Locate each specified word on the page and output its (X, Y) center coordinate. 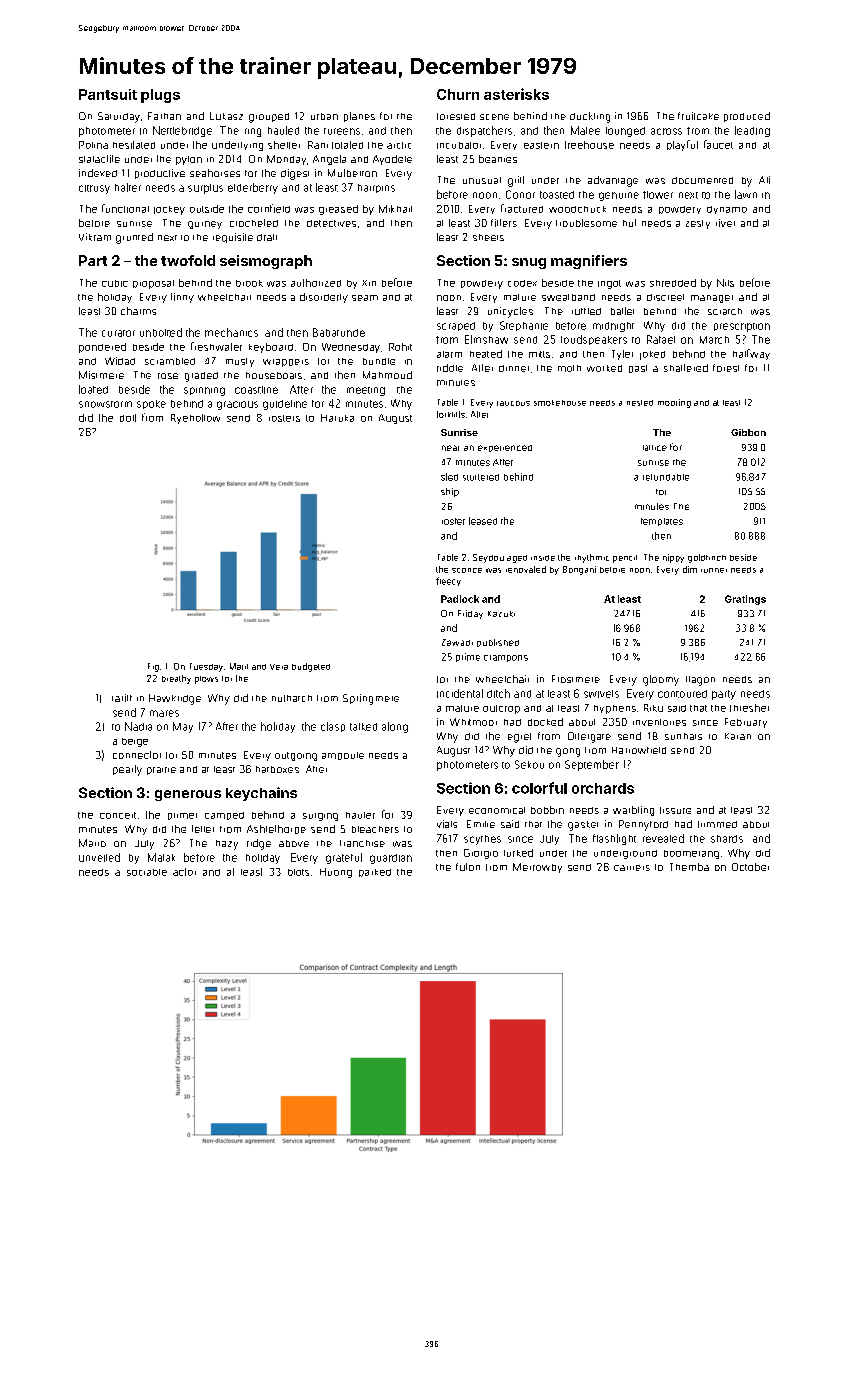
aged (517, 559)
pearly (127, 770)
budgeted (311, 667)
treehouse (589, 145)
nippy (673, 558)
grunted (134, 238)
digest (295, 174)
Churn (458, 94)
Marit (239, 666)
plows (206, 680)
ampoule (343, 756)
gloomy (661, 680)
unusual (482, 180)
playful (682, 145)
